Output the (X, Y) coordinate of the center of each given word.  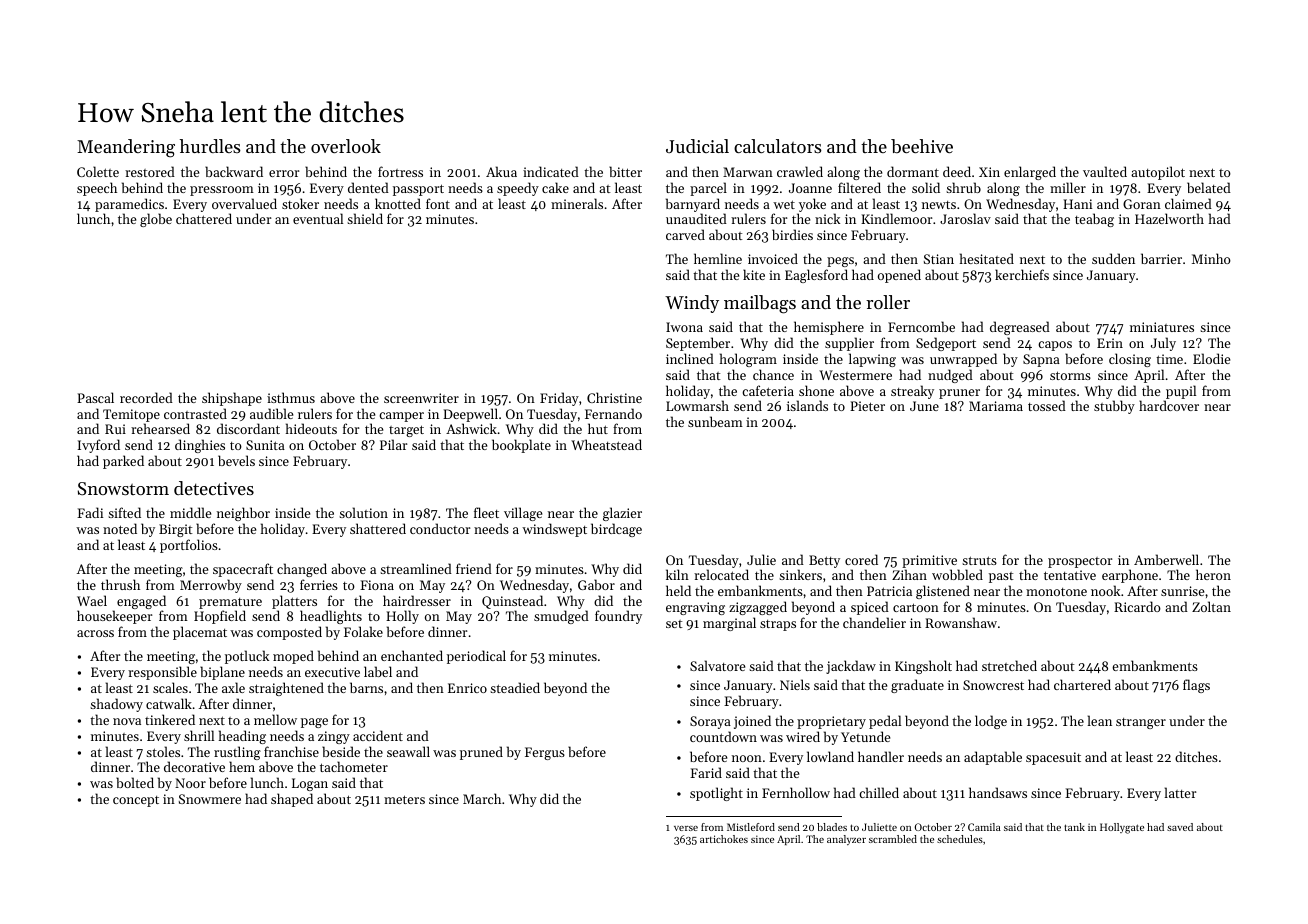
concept (136, 801)
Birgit (176, 530)
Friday (559, 399)
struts (979, 560)
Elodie (1211, 358)
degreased (1020, 328)
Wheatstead (606, 444)
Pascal (95, 397)
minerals (577, 203)
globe (156, 220)
